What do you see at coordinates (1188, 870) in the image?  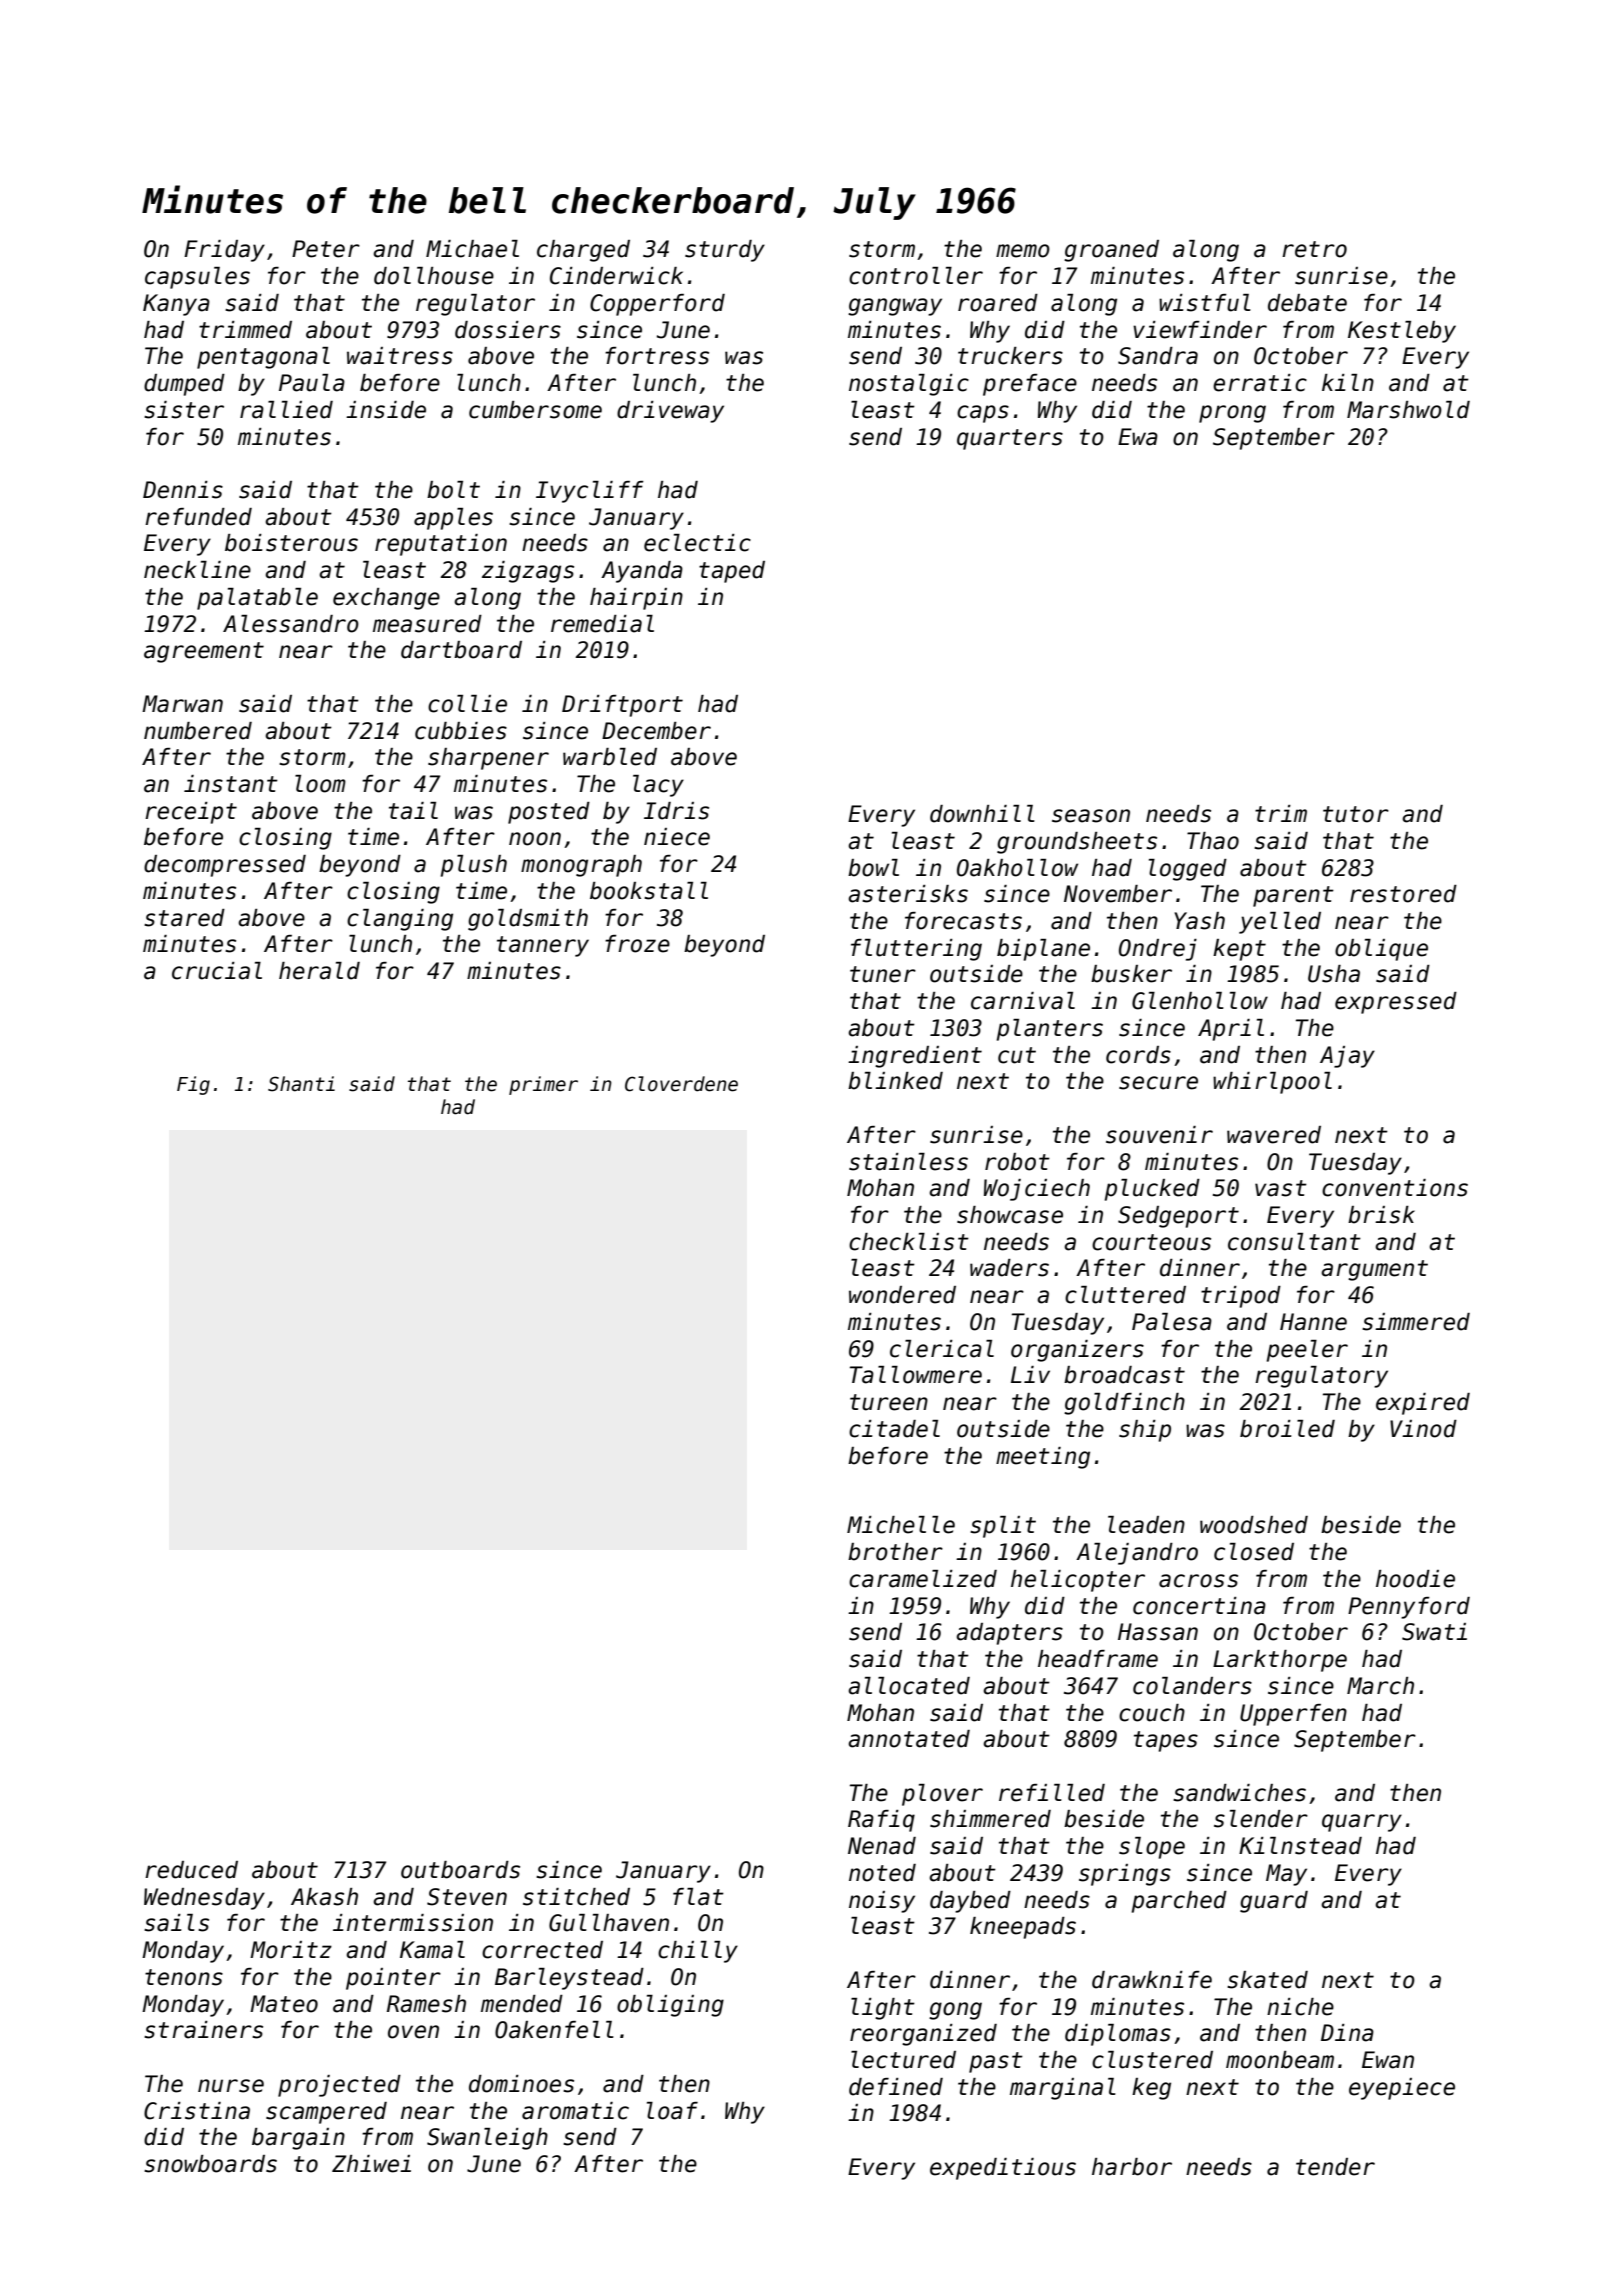 I see `logged` at bounding box center [1188, 870].
